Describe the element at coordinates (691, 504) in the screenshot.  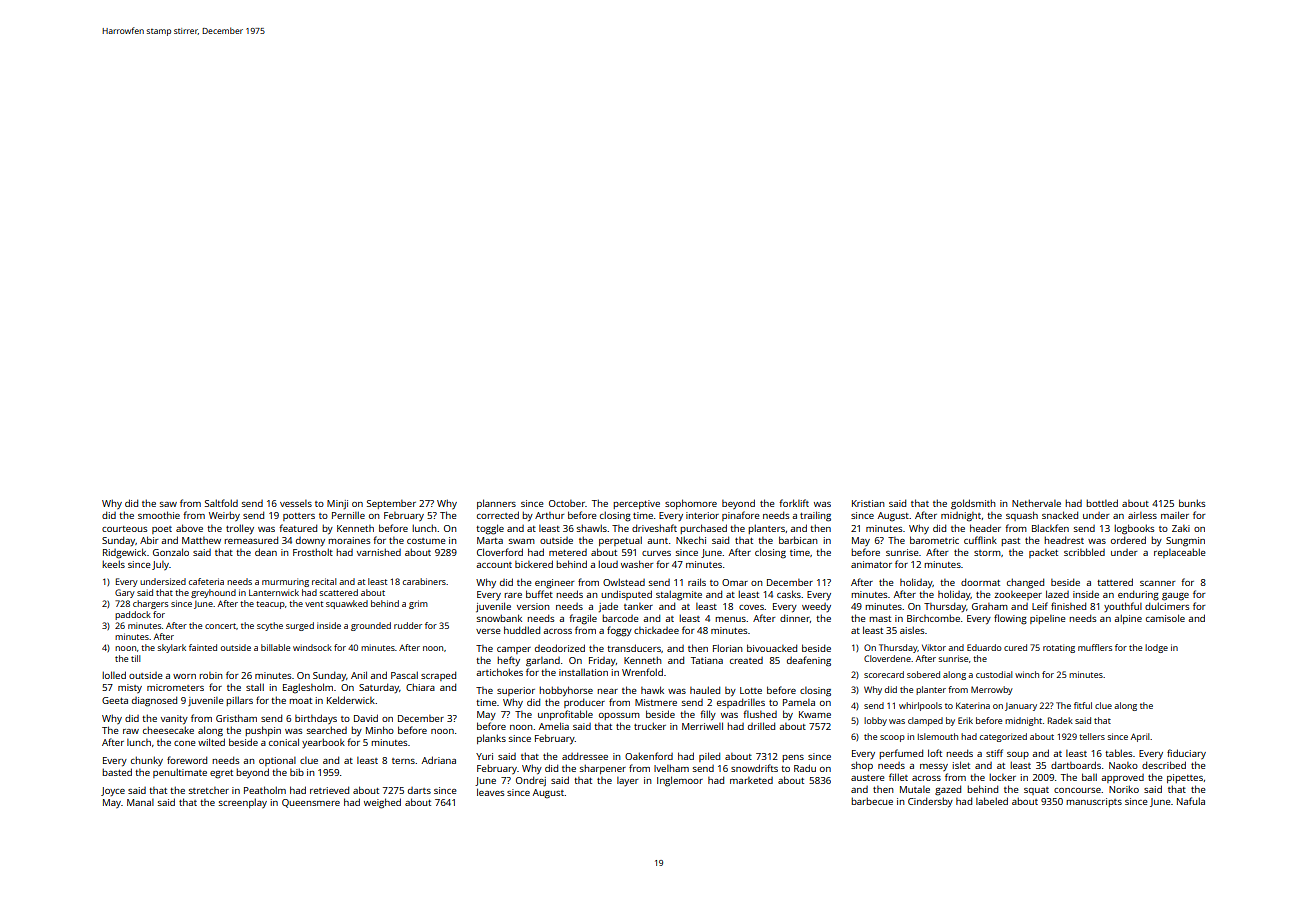
I see `sophomore` at that location.
